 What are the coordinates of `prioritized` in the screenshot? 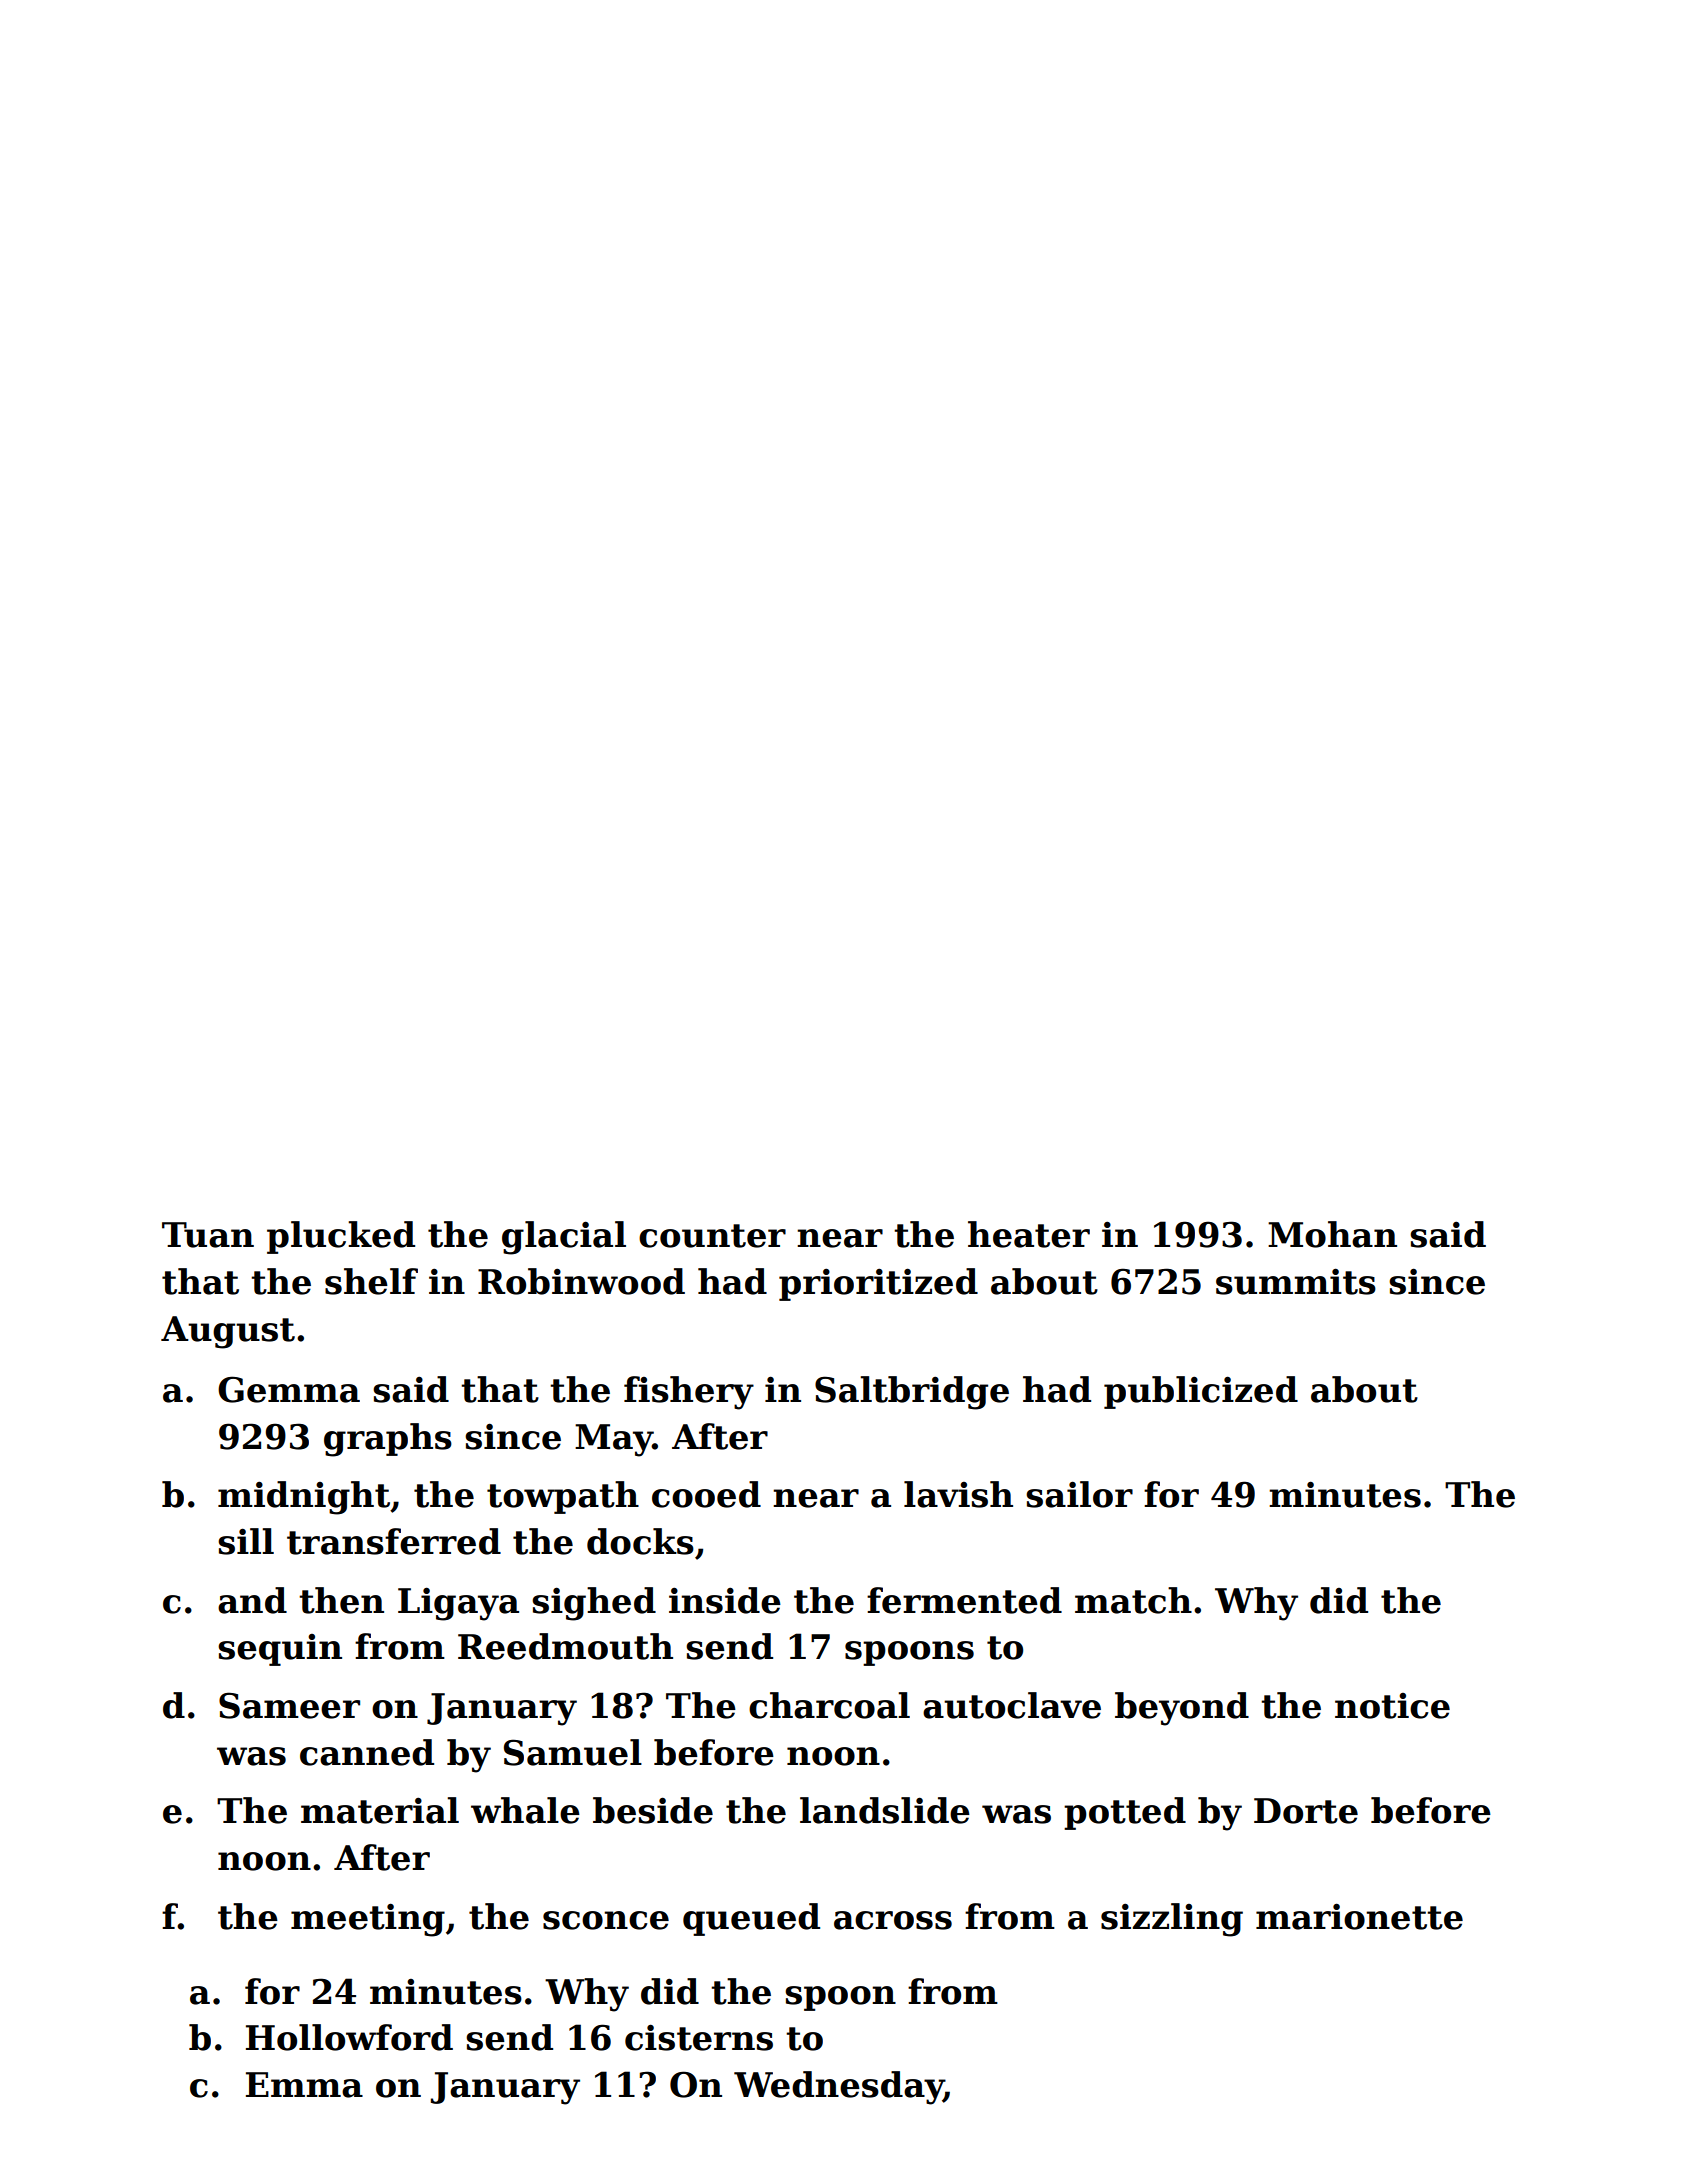 It's located at (878, 1284).
